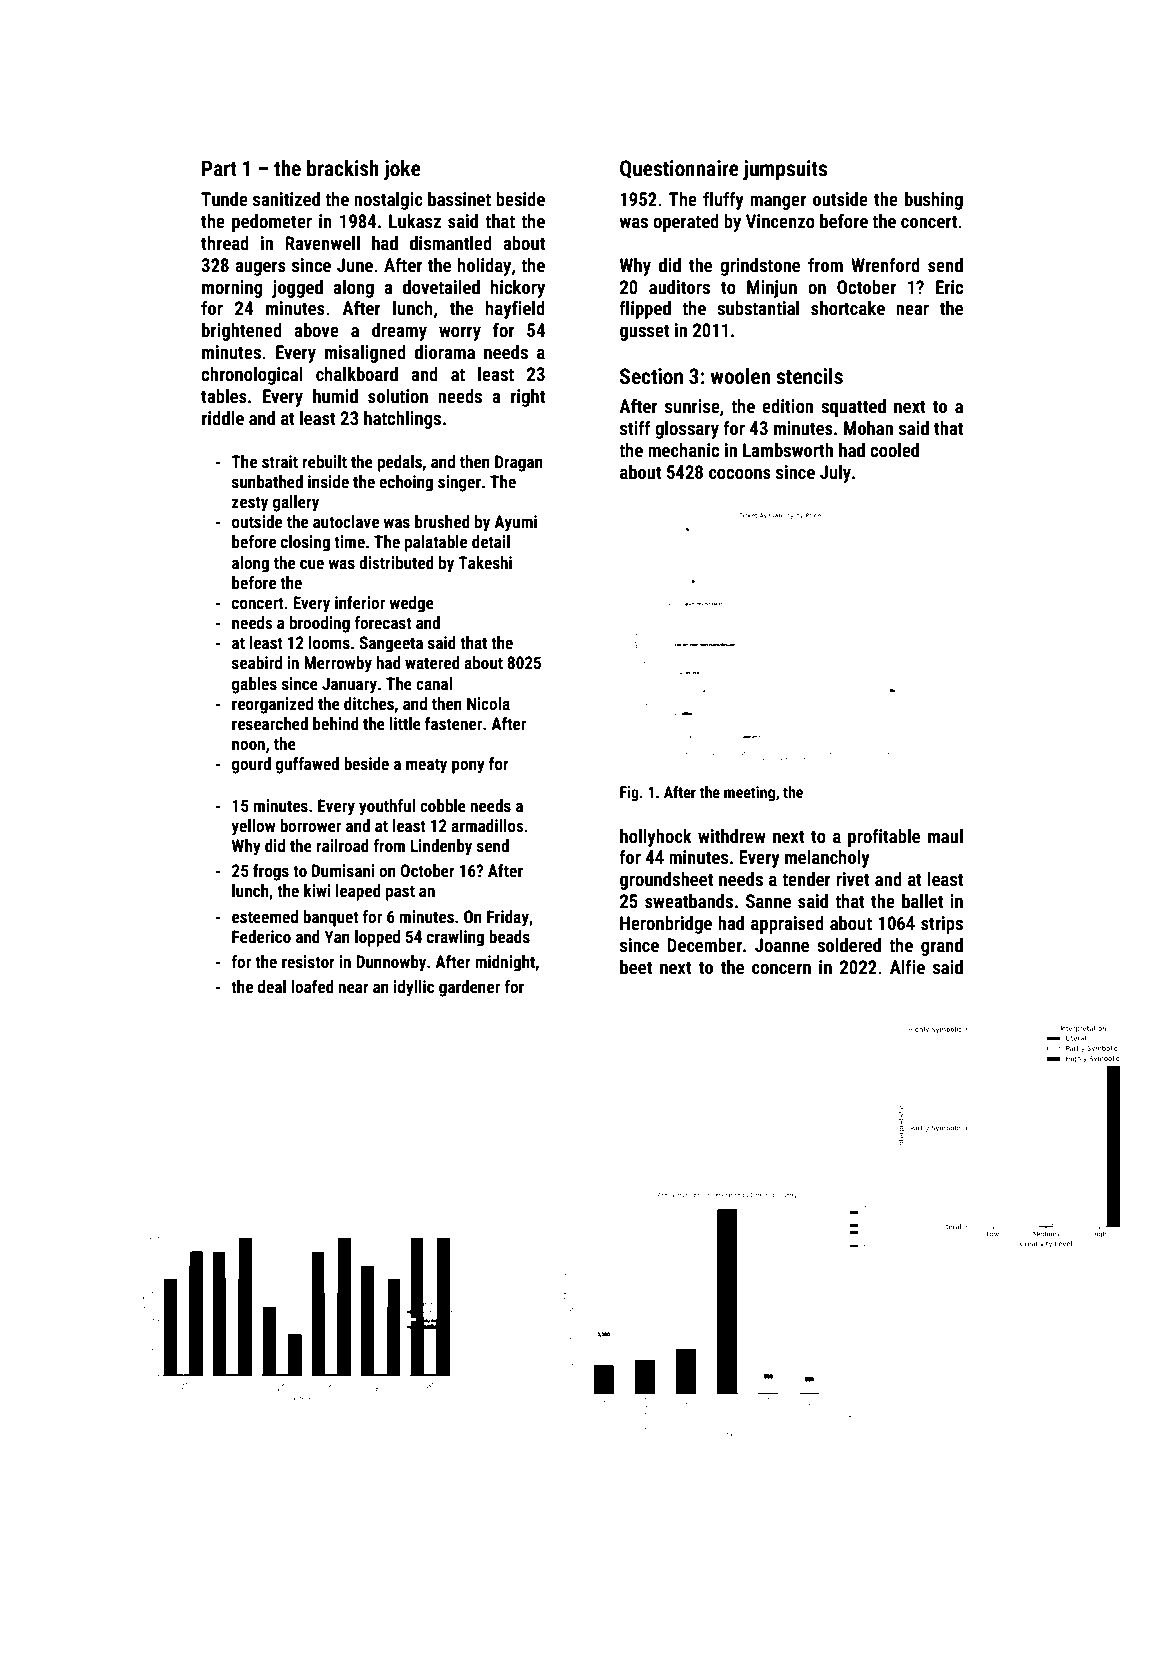  I want to click on stiff, so click(635, 427).
